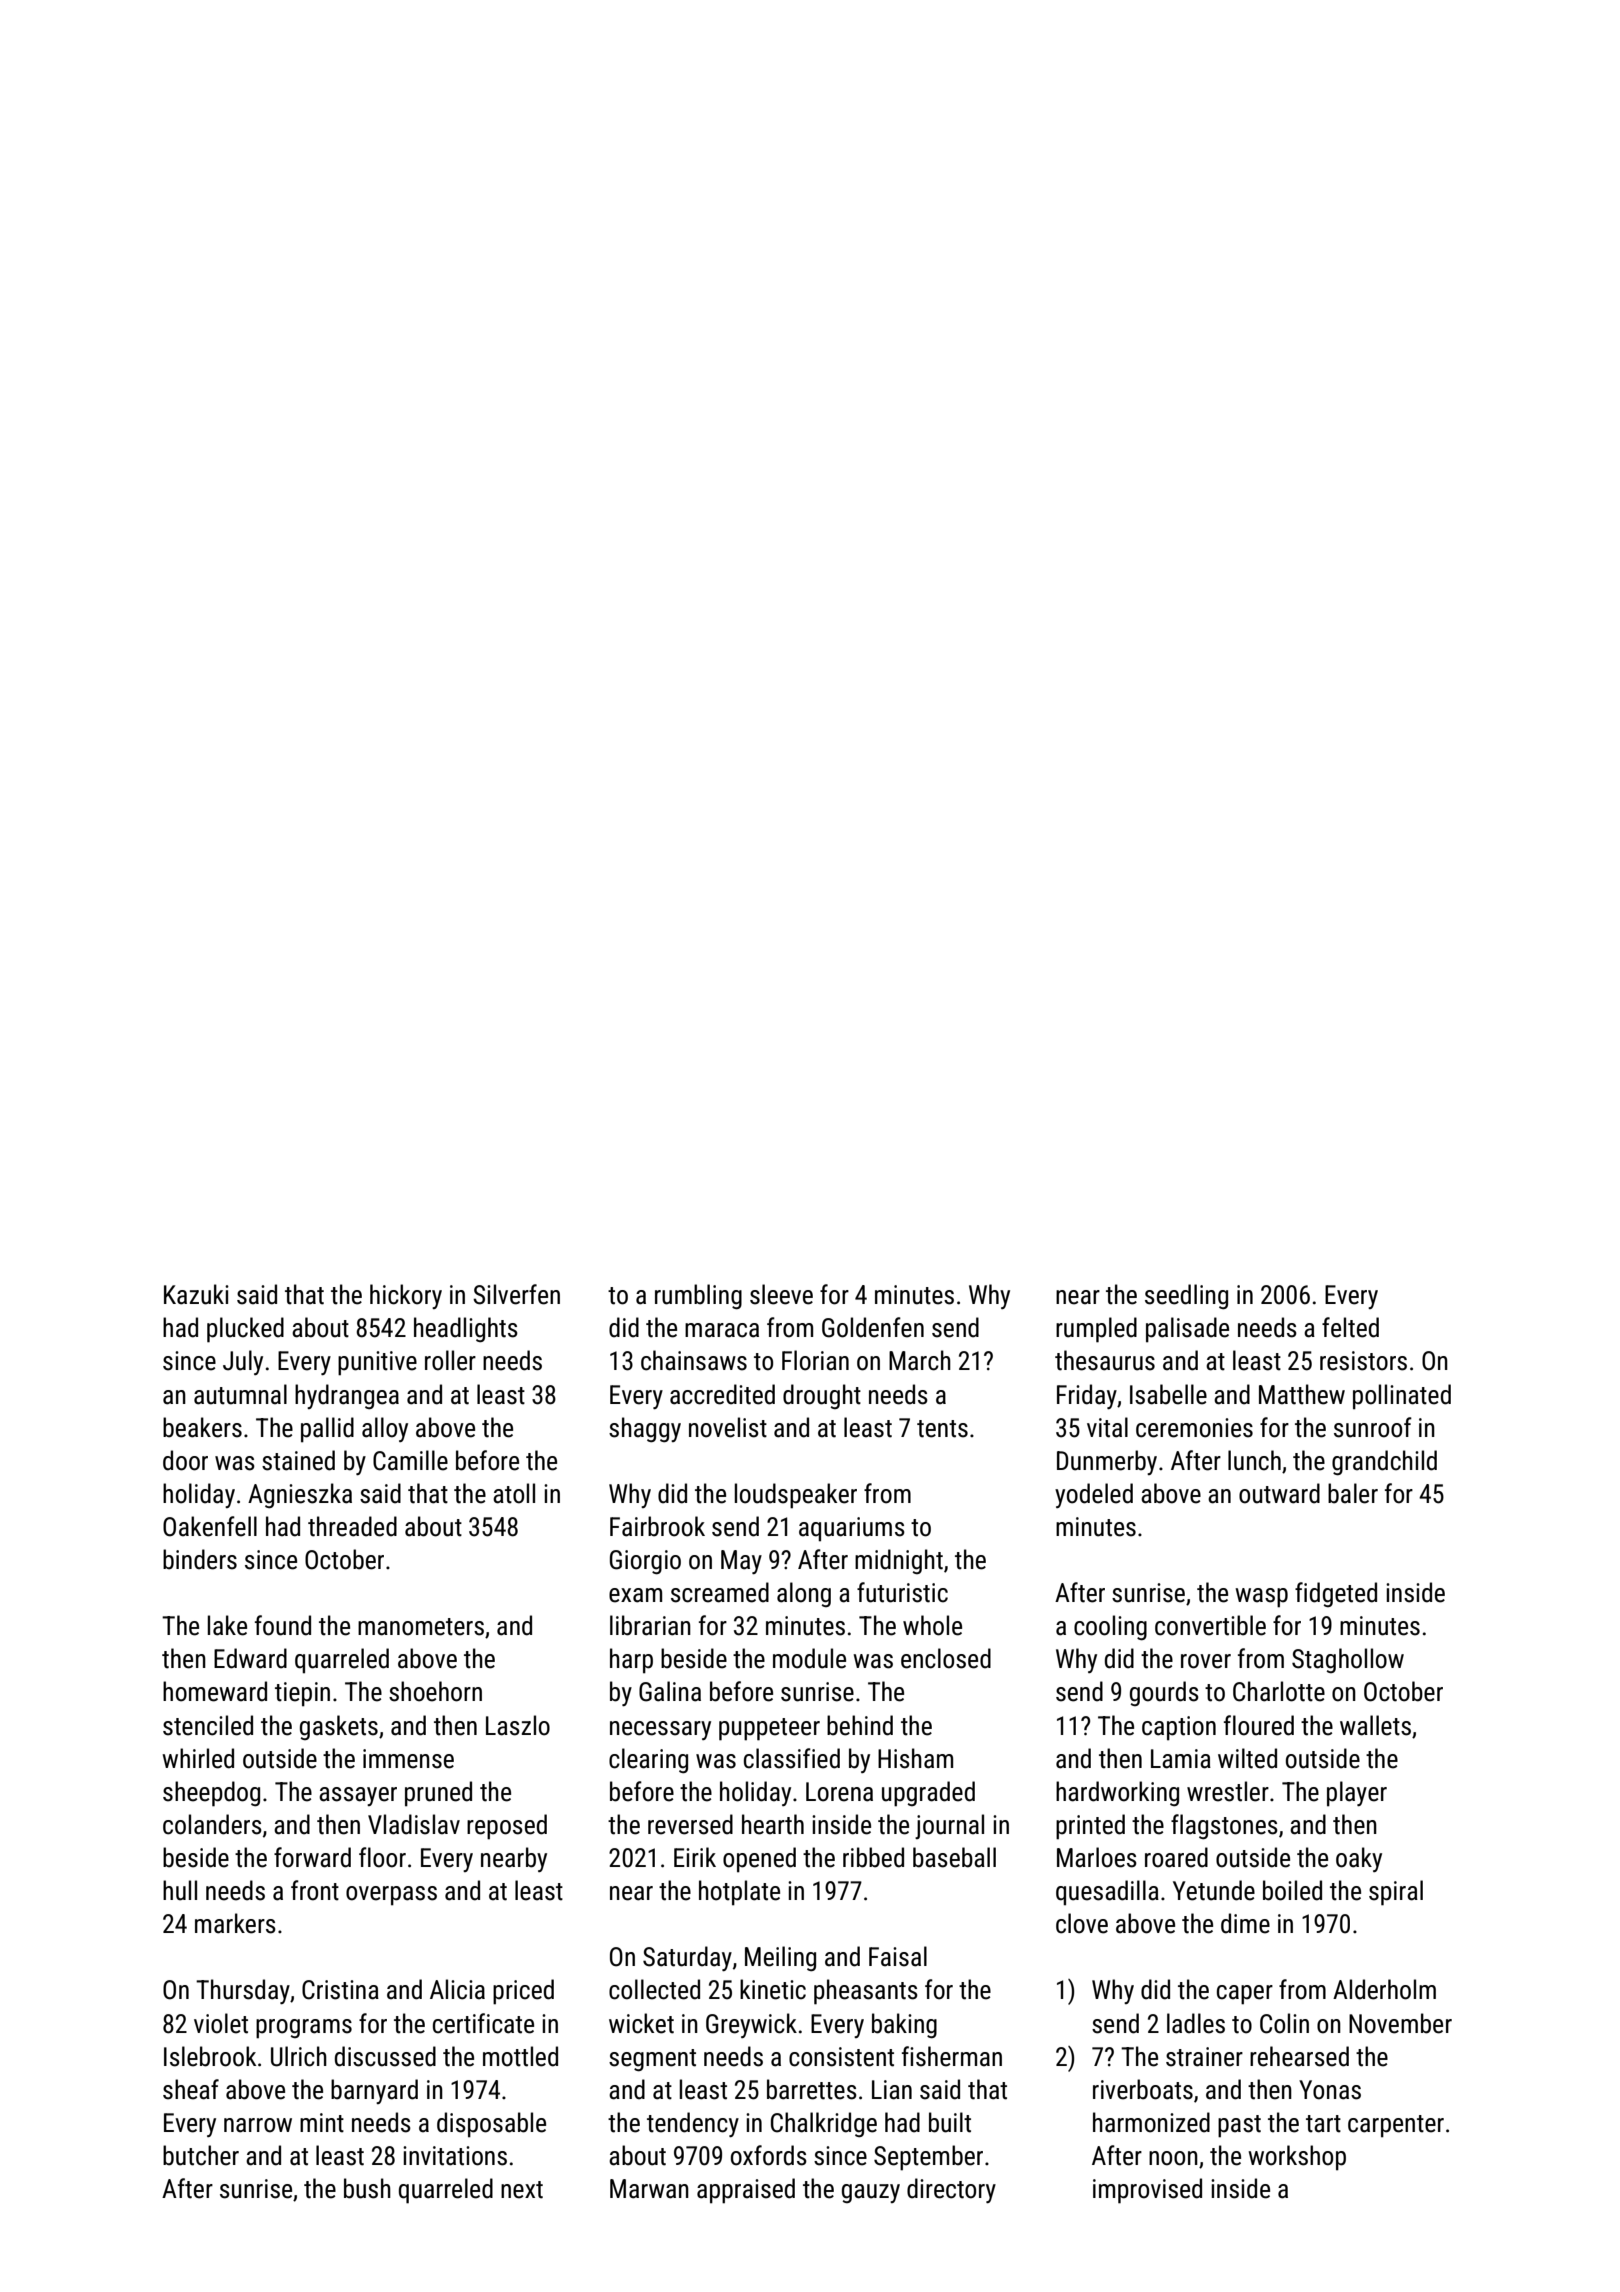  I want to click on cooling, so click(1110, 1628).
